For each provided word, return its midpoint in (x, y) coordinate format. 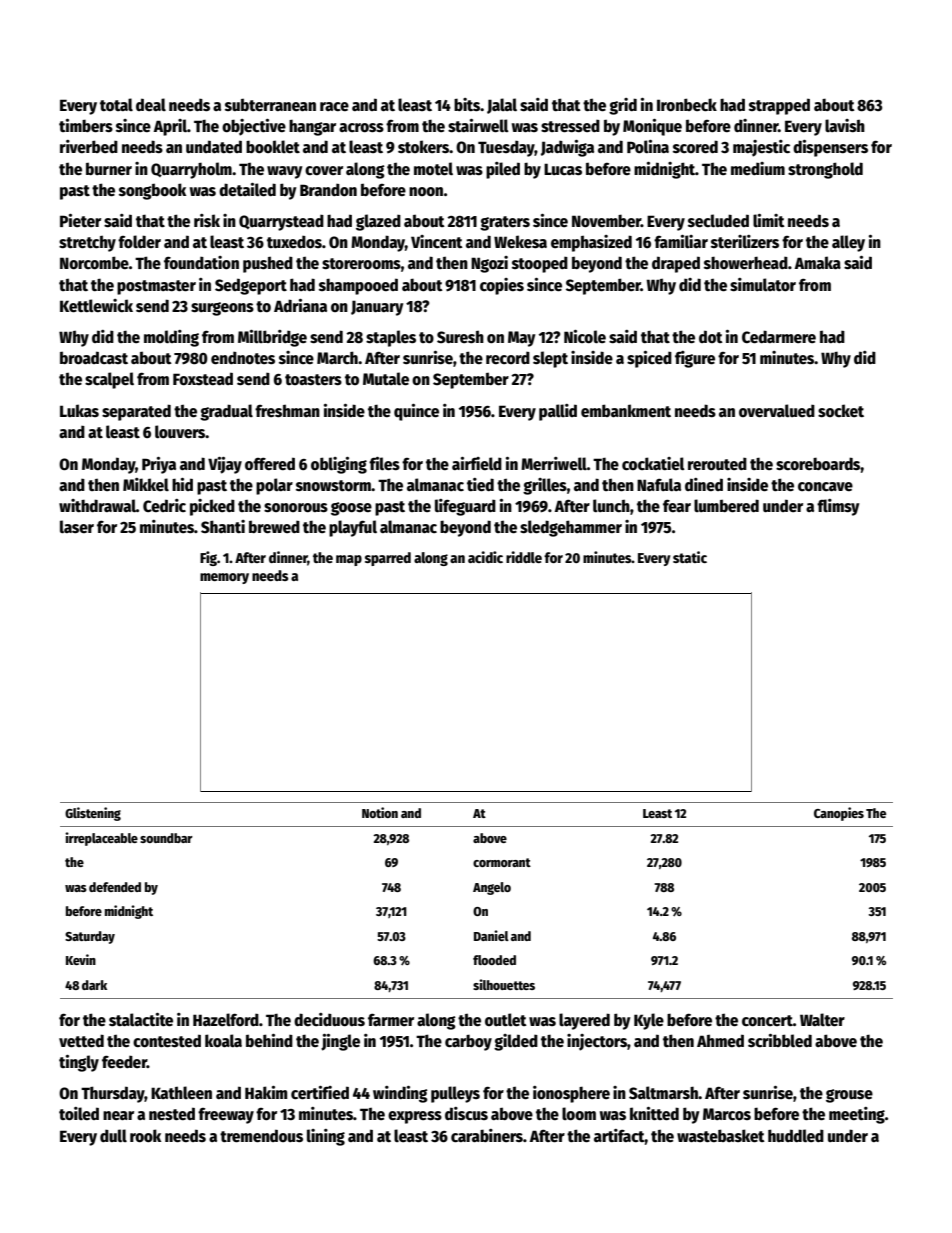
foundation (201, 262)
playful (353, 528)
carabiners (487, 1136)
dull (113, 1135)
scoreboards (818, 463)
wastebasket (721, 1136)
